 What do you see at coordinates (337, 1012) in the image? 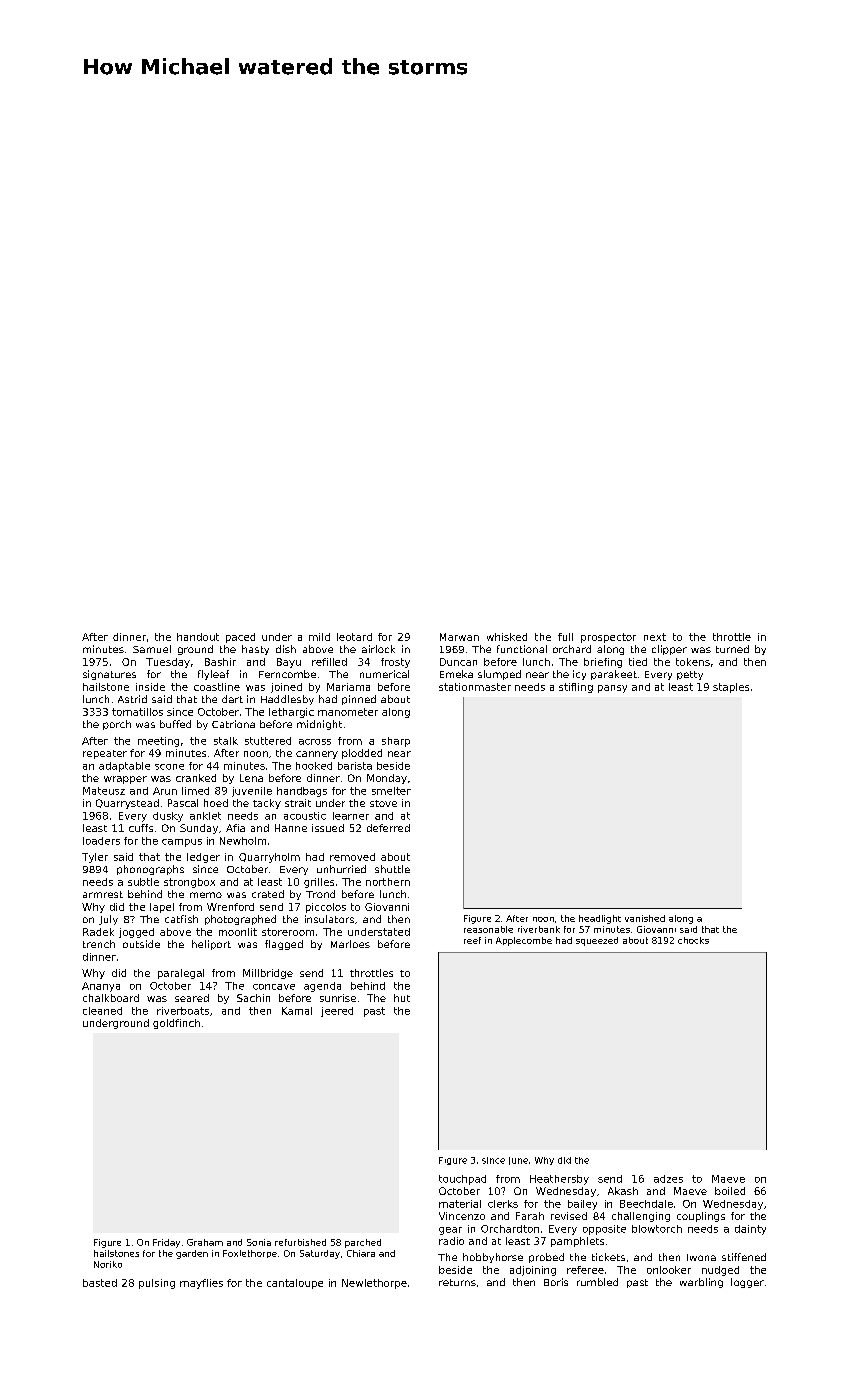
I see `jeered` at bounding box center [337, 1012].
